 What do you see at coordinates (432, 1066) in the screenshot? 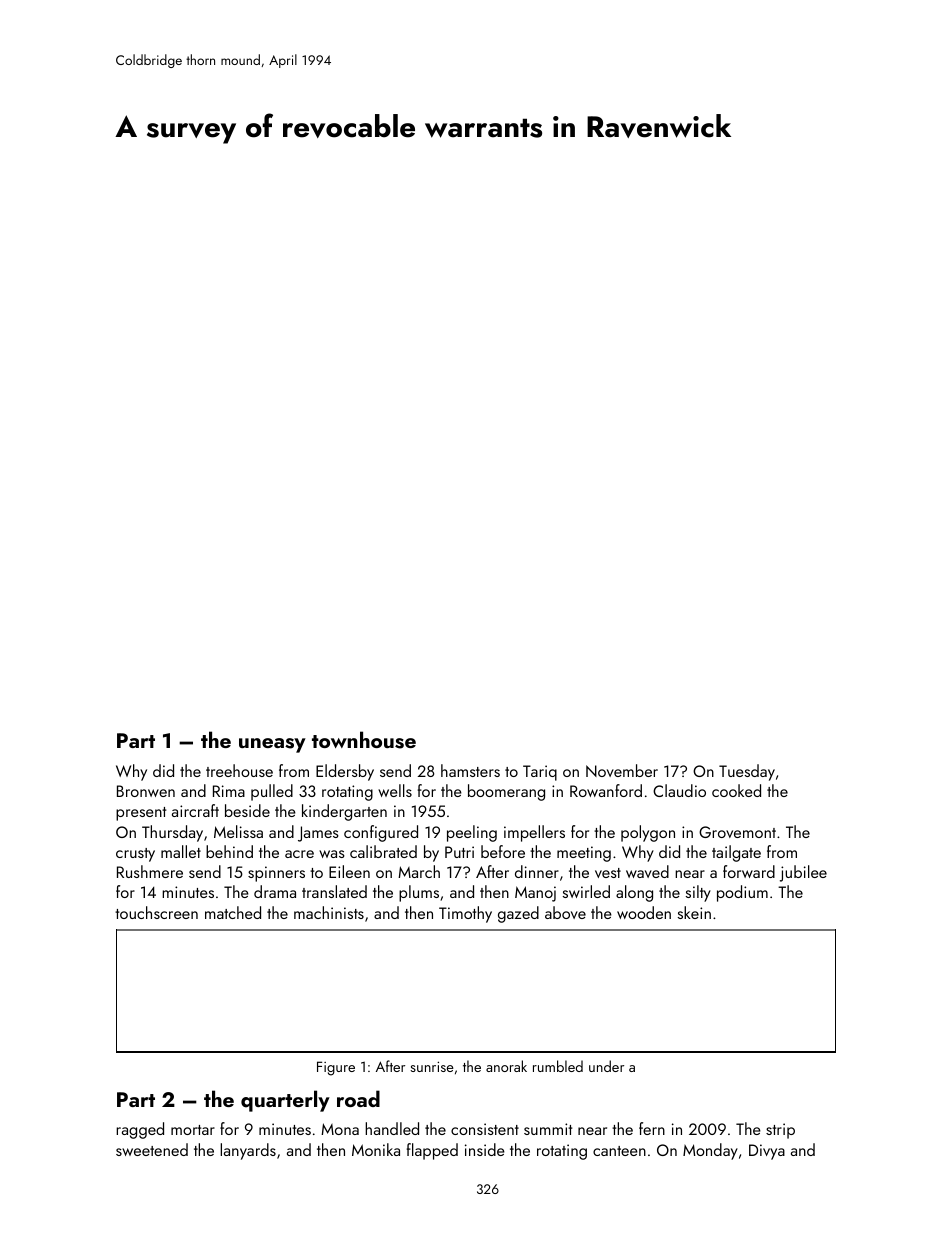
I see `sunrise` at bounding box center [432, 1066].
